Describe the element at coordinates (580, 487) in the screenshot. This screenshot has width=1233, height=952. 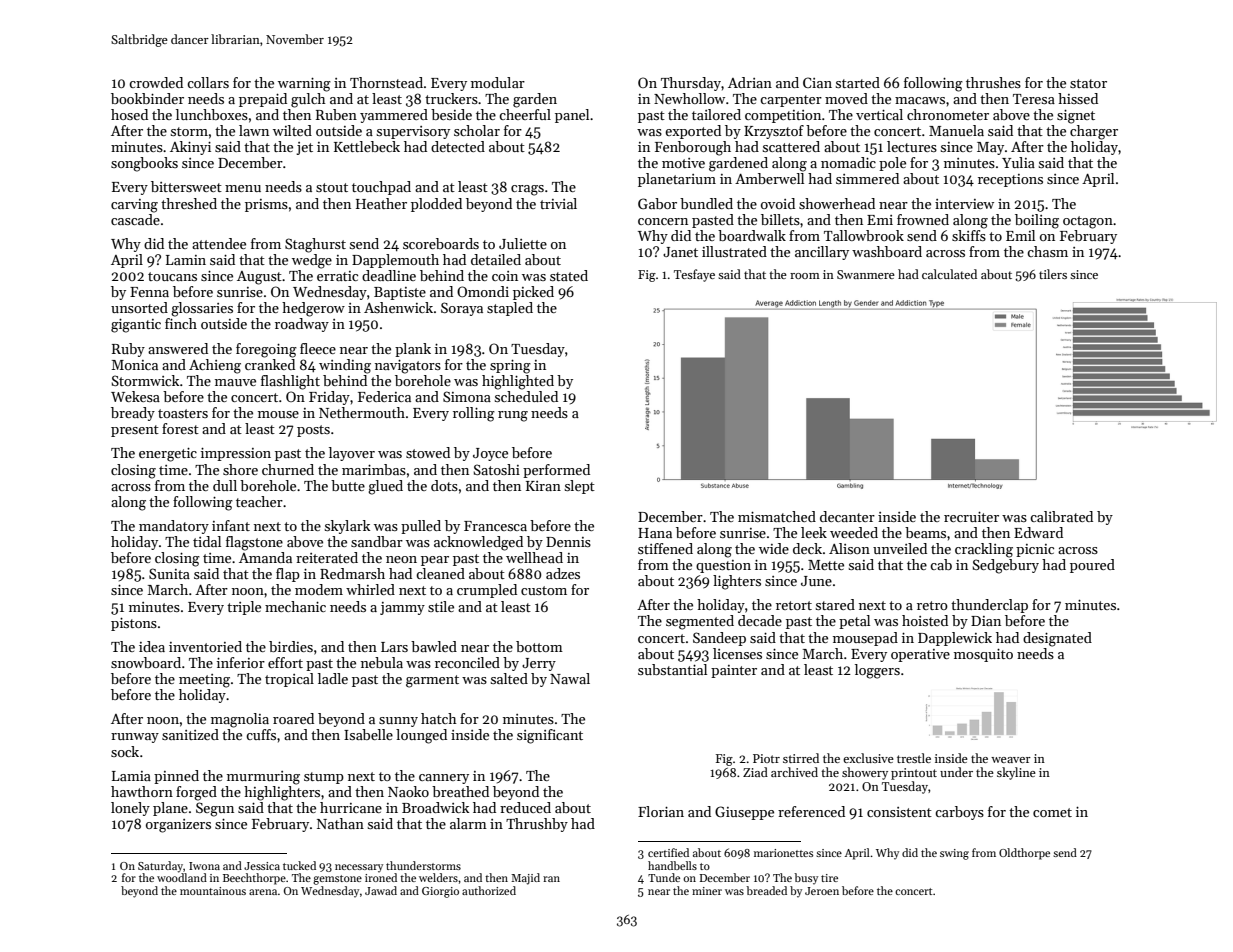
I see `slept` at that location.
